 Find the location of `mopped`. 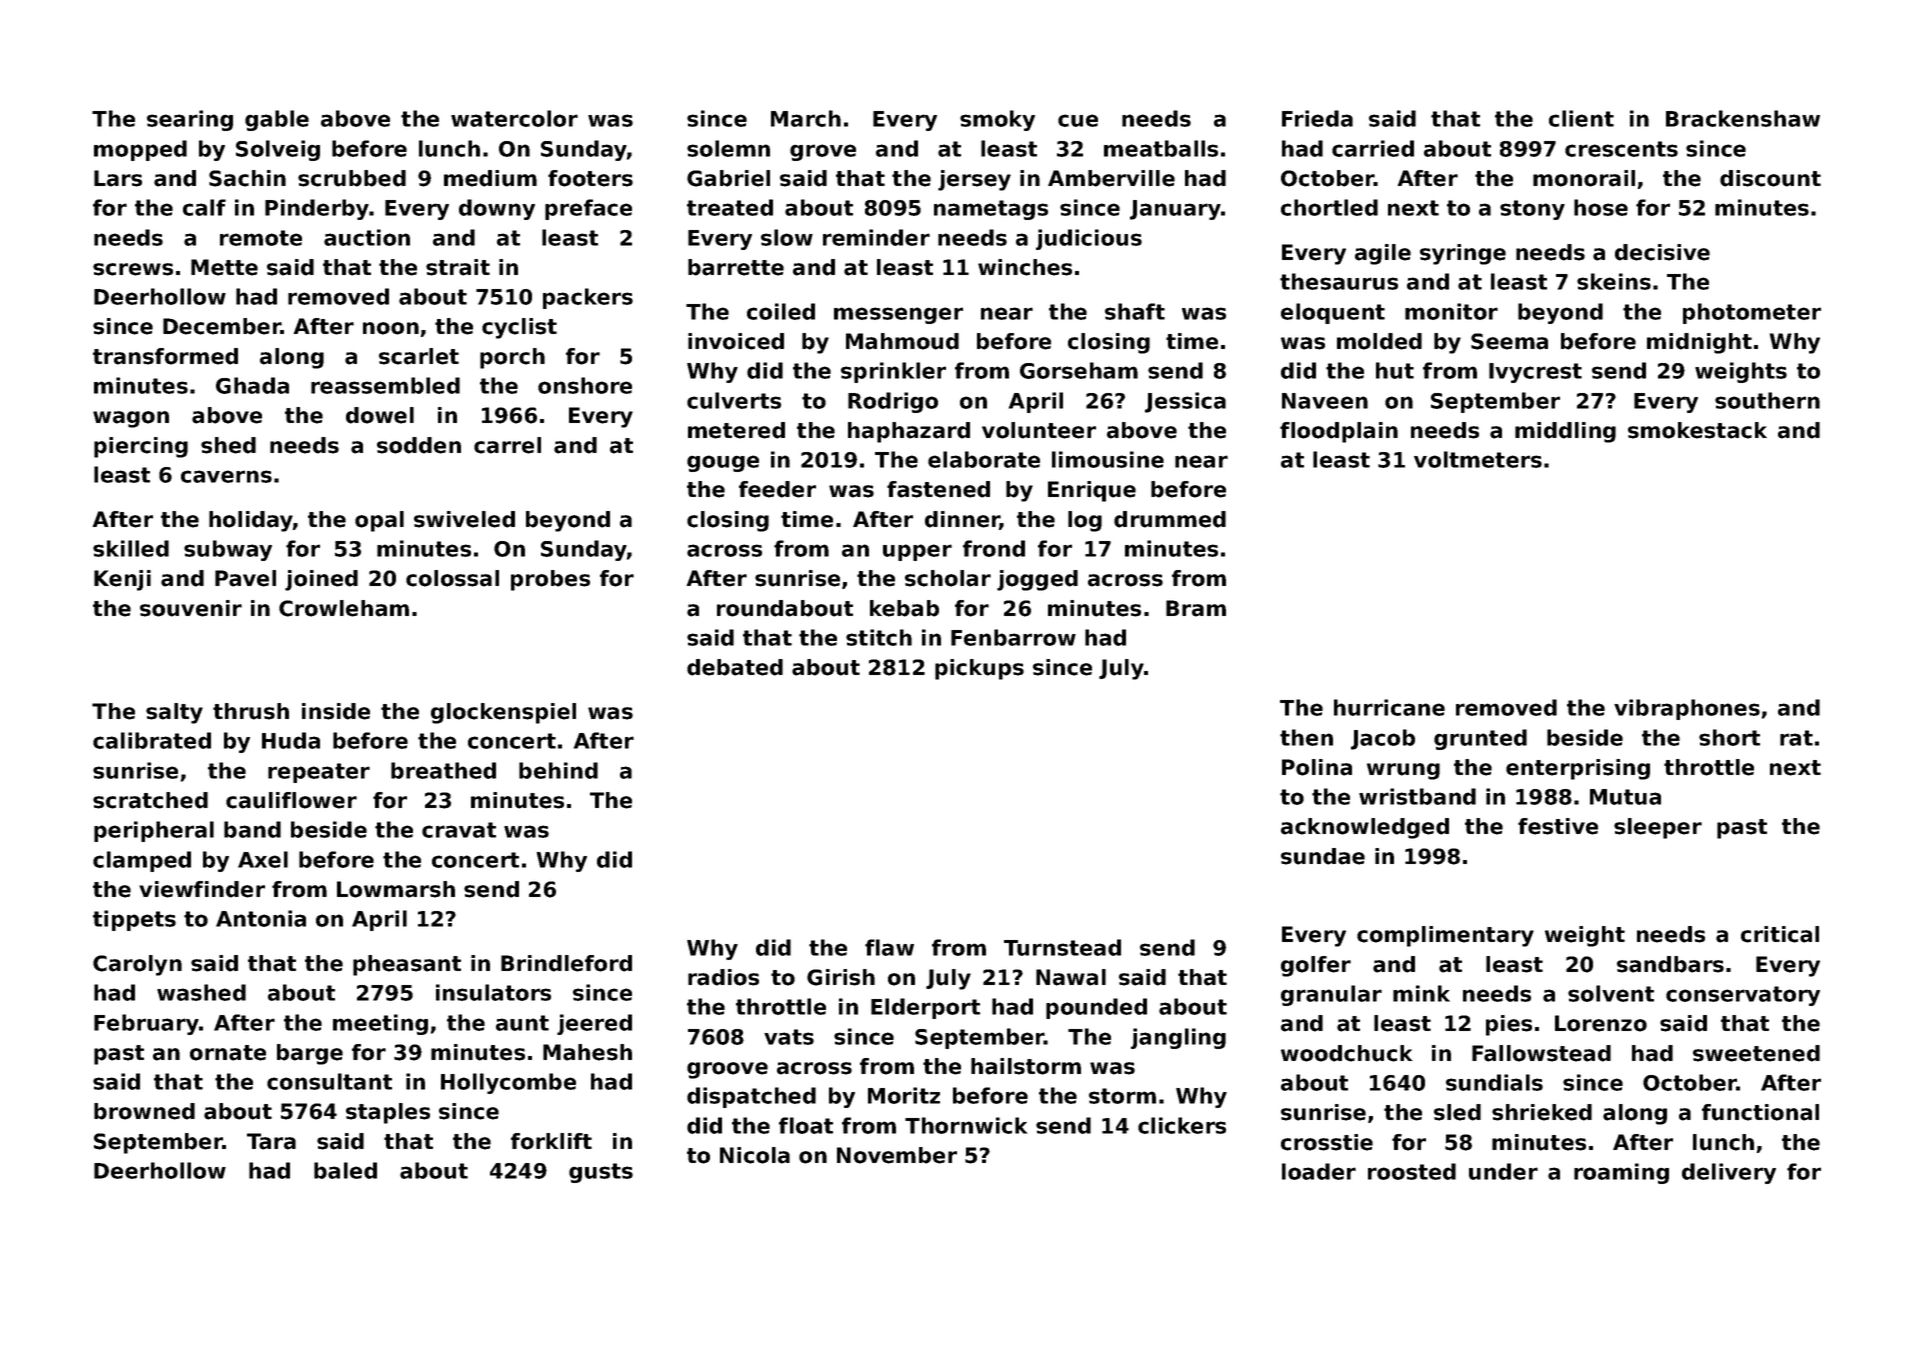

mopped is located at coordinates (140, 150).
